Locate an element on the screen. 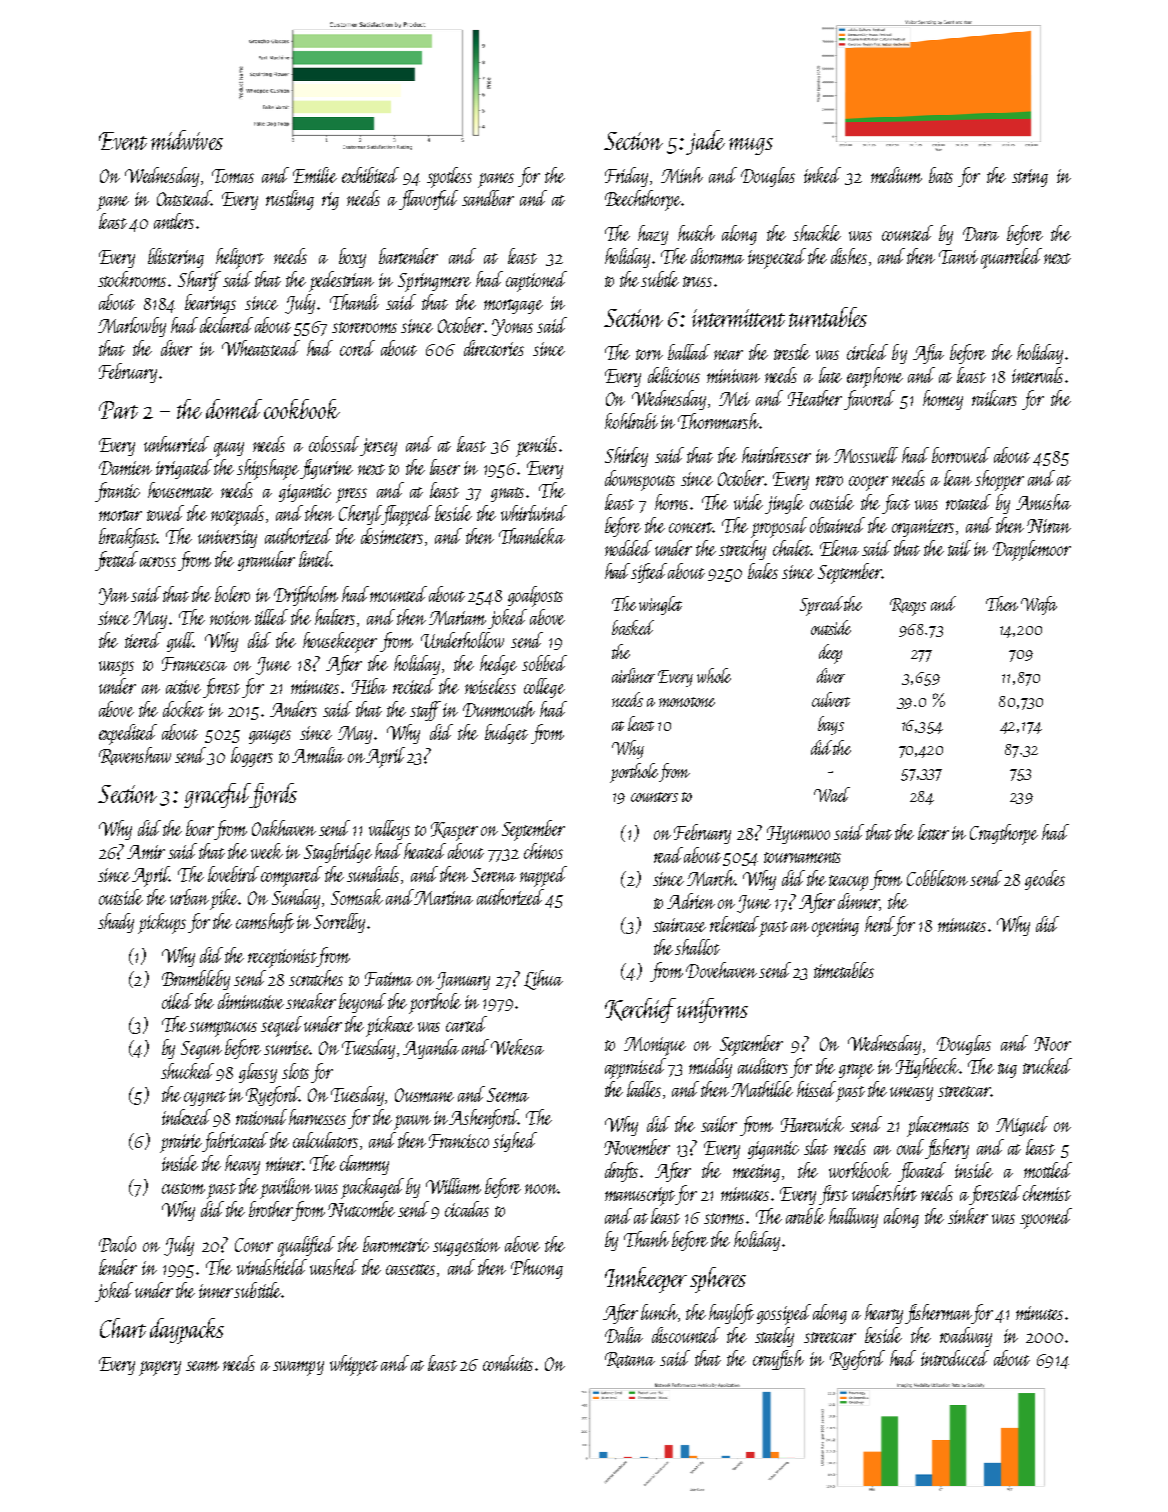 This screenshot has height=1512, width=1168. breakfast is located at coordinates (127, 538).
